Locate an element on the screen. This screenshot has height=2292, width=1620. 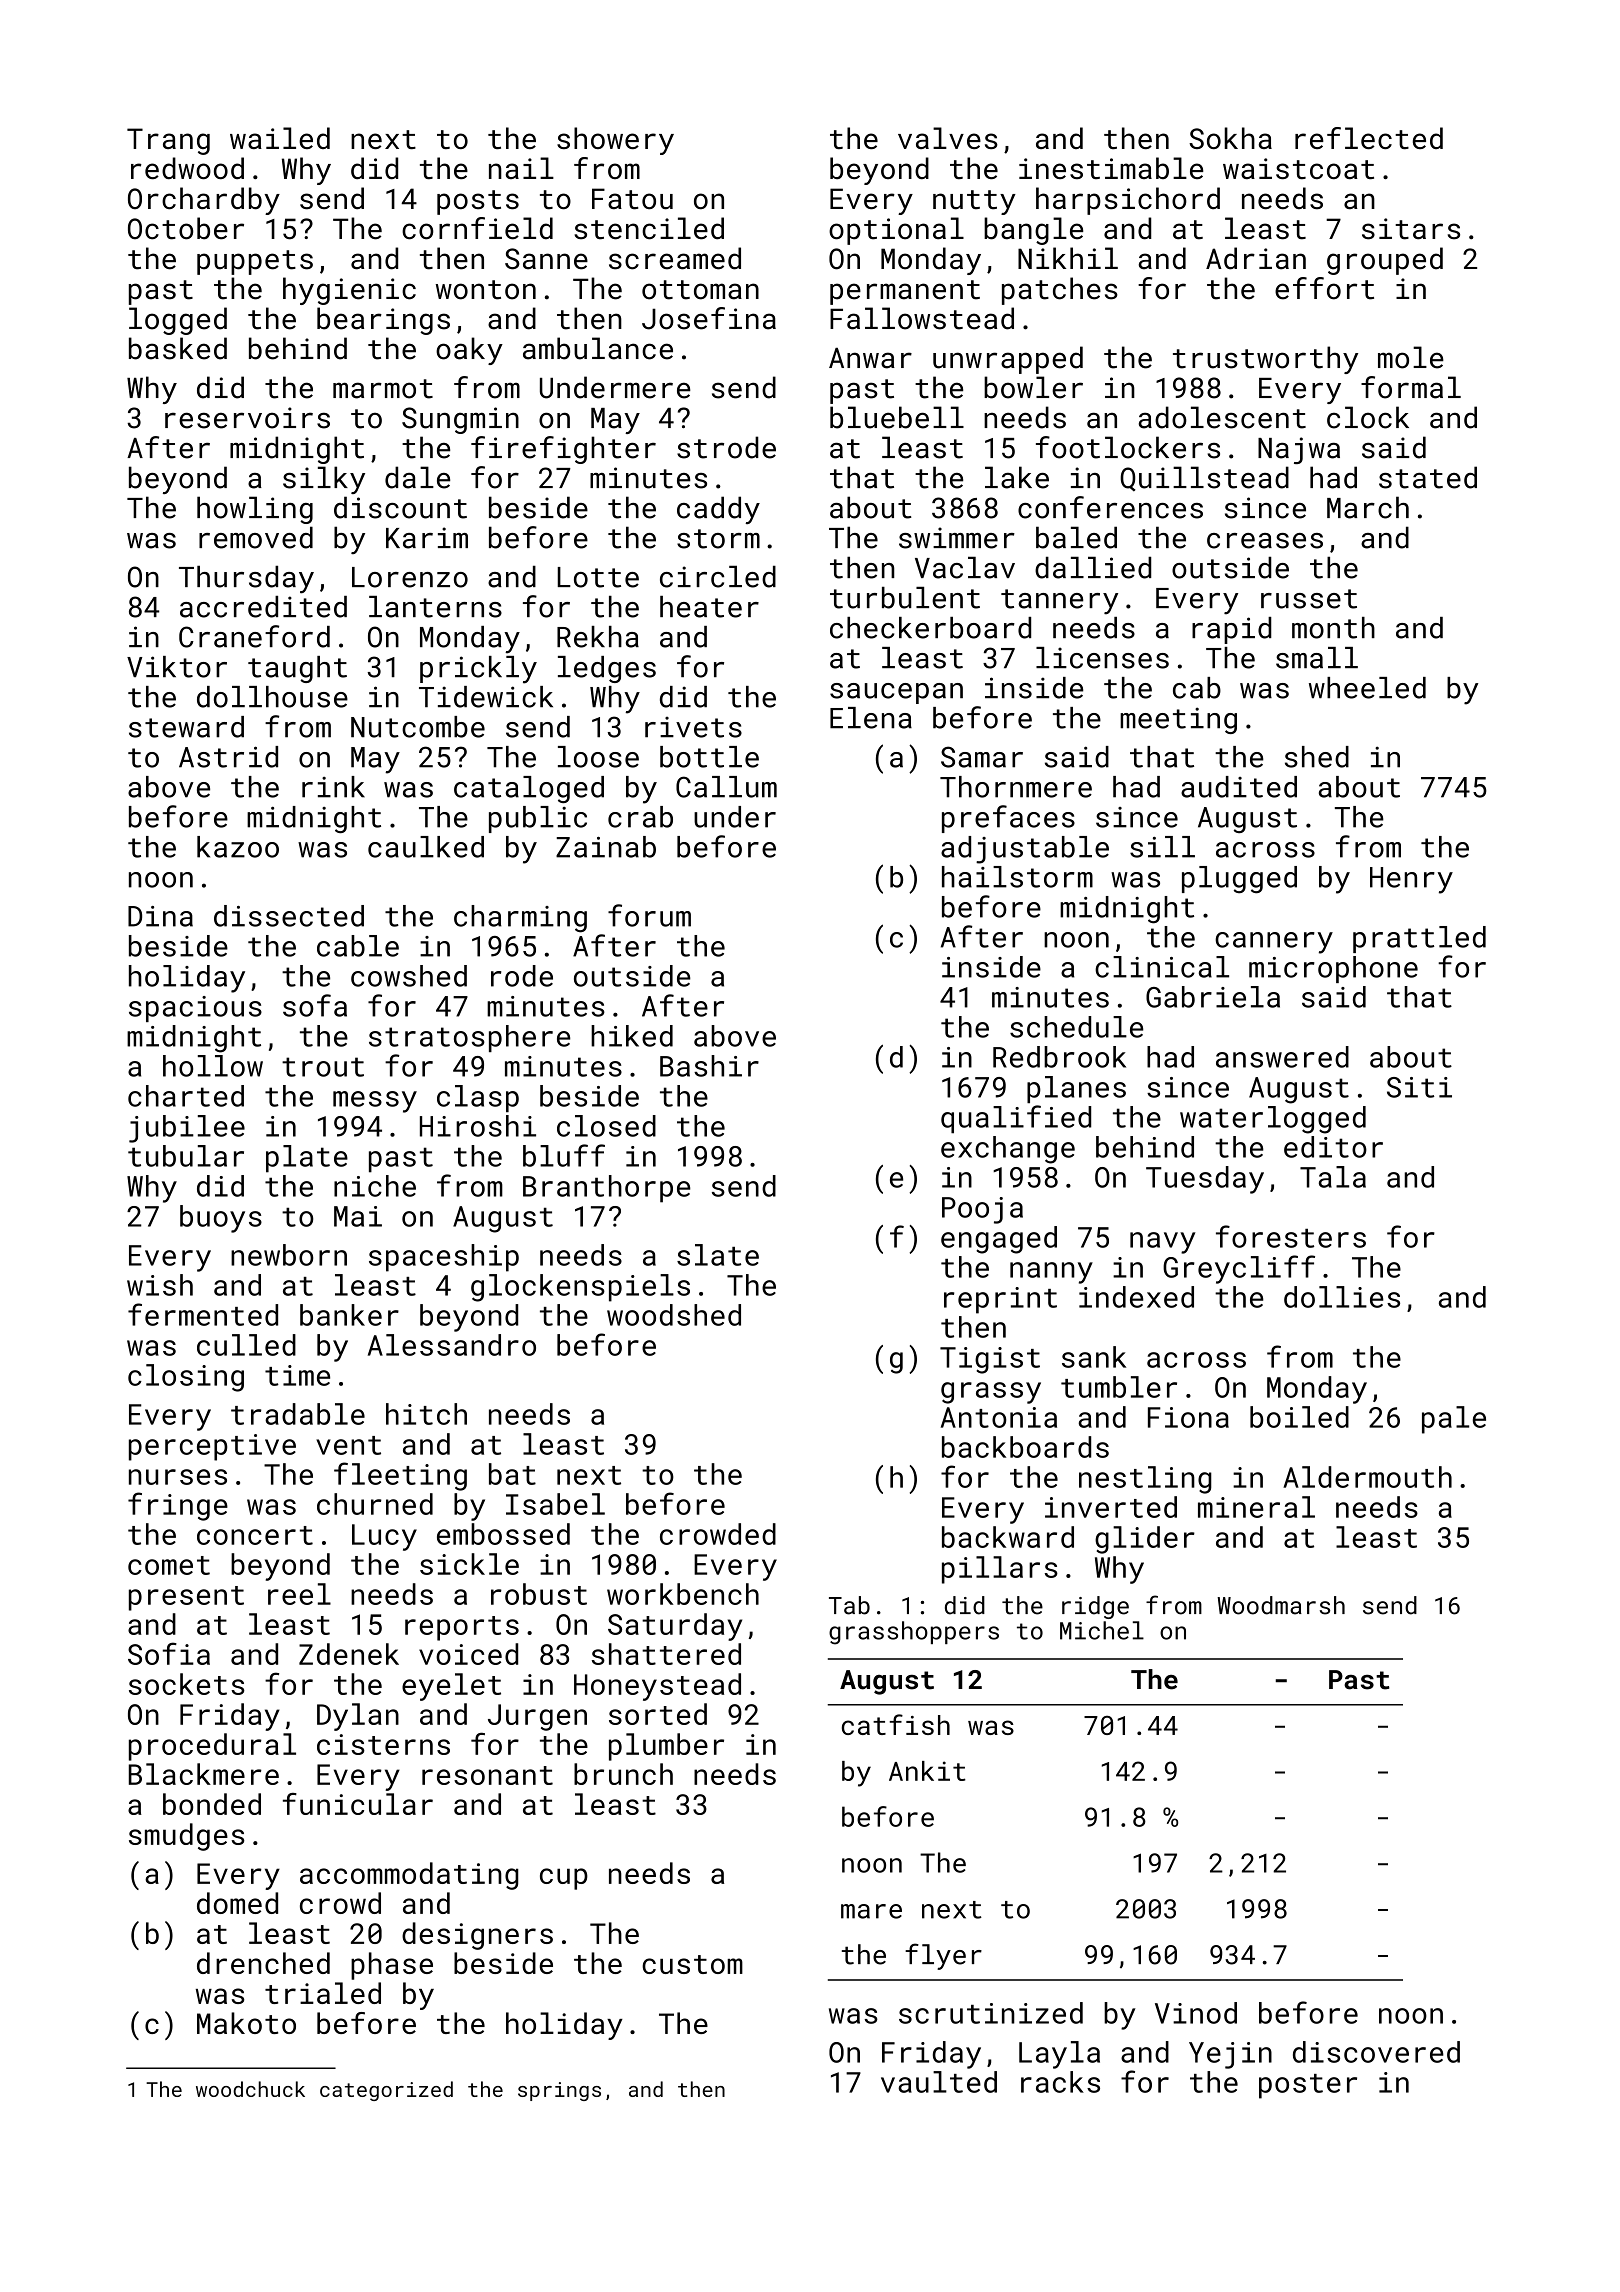
turbulent is located at coordinates (905, 598).
